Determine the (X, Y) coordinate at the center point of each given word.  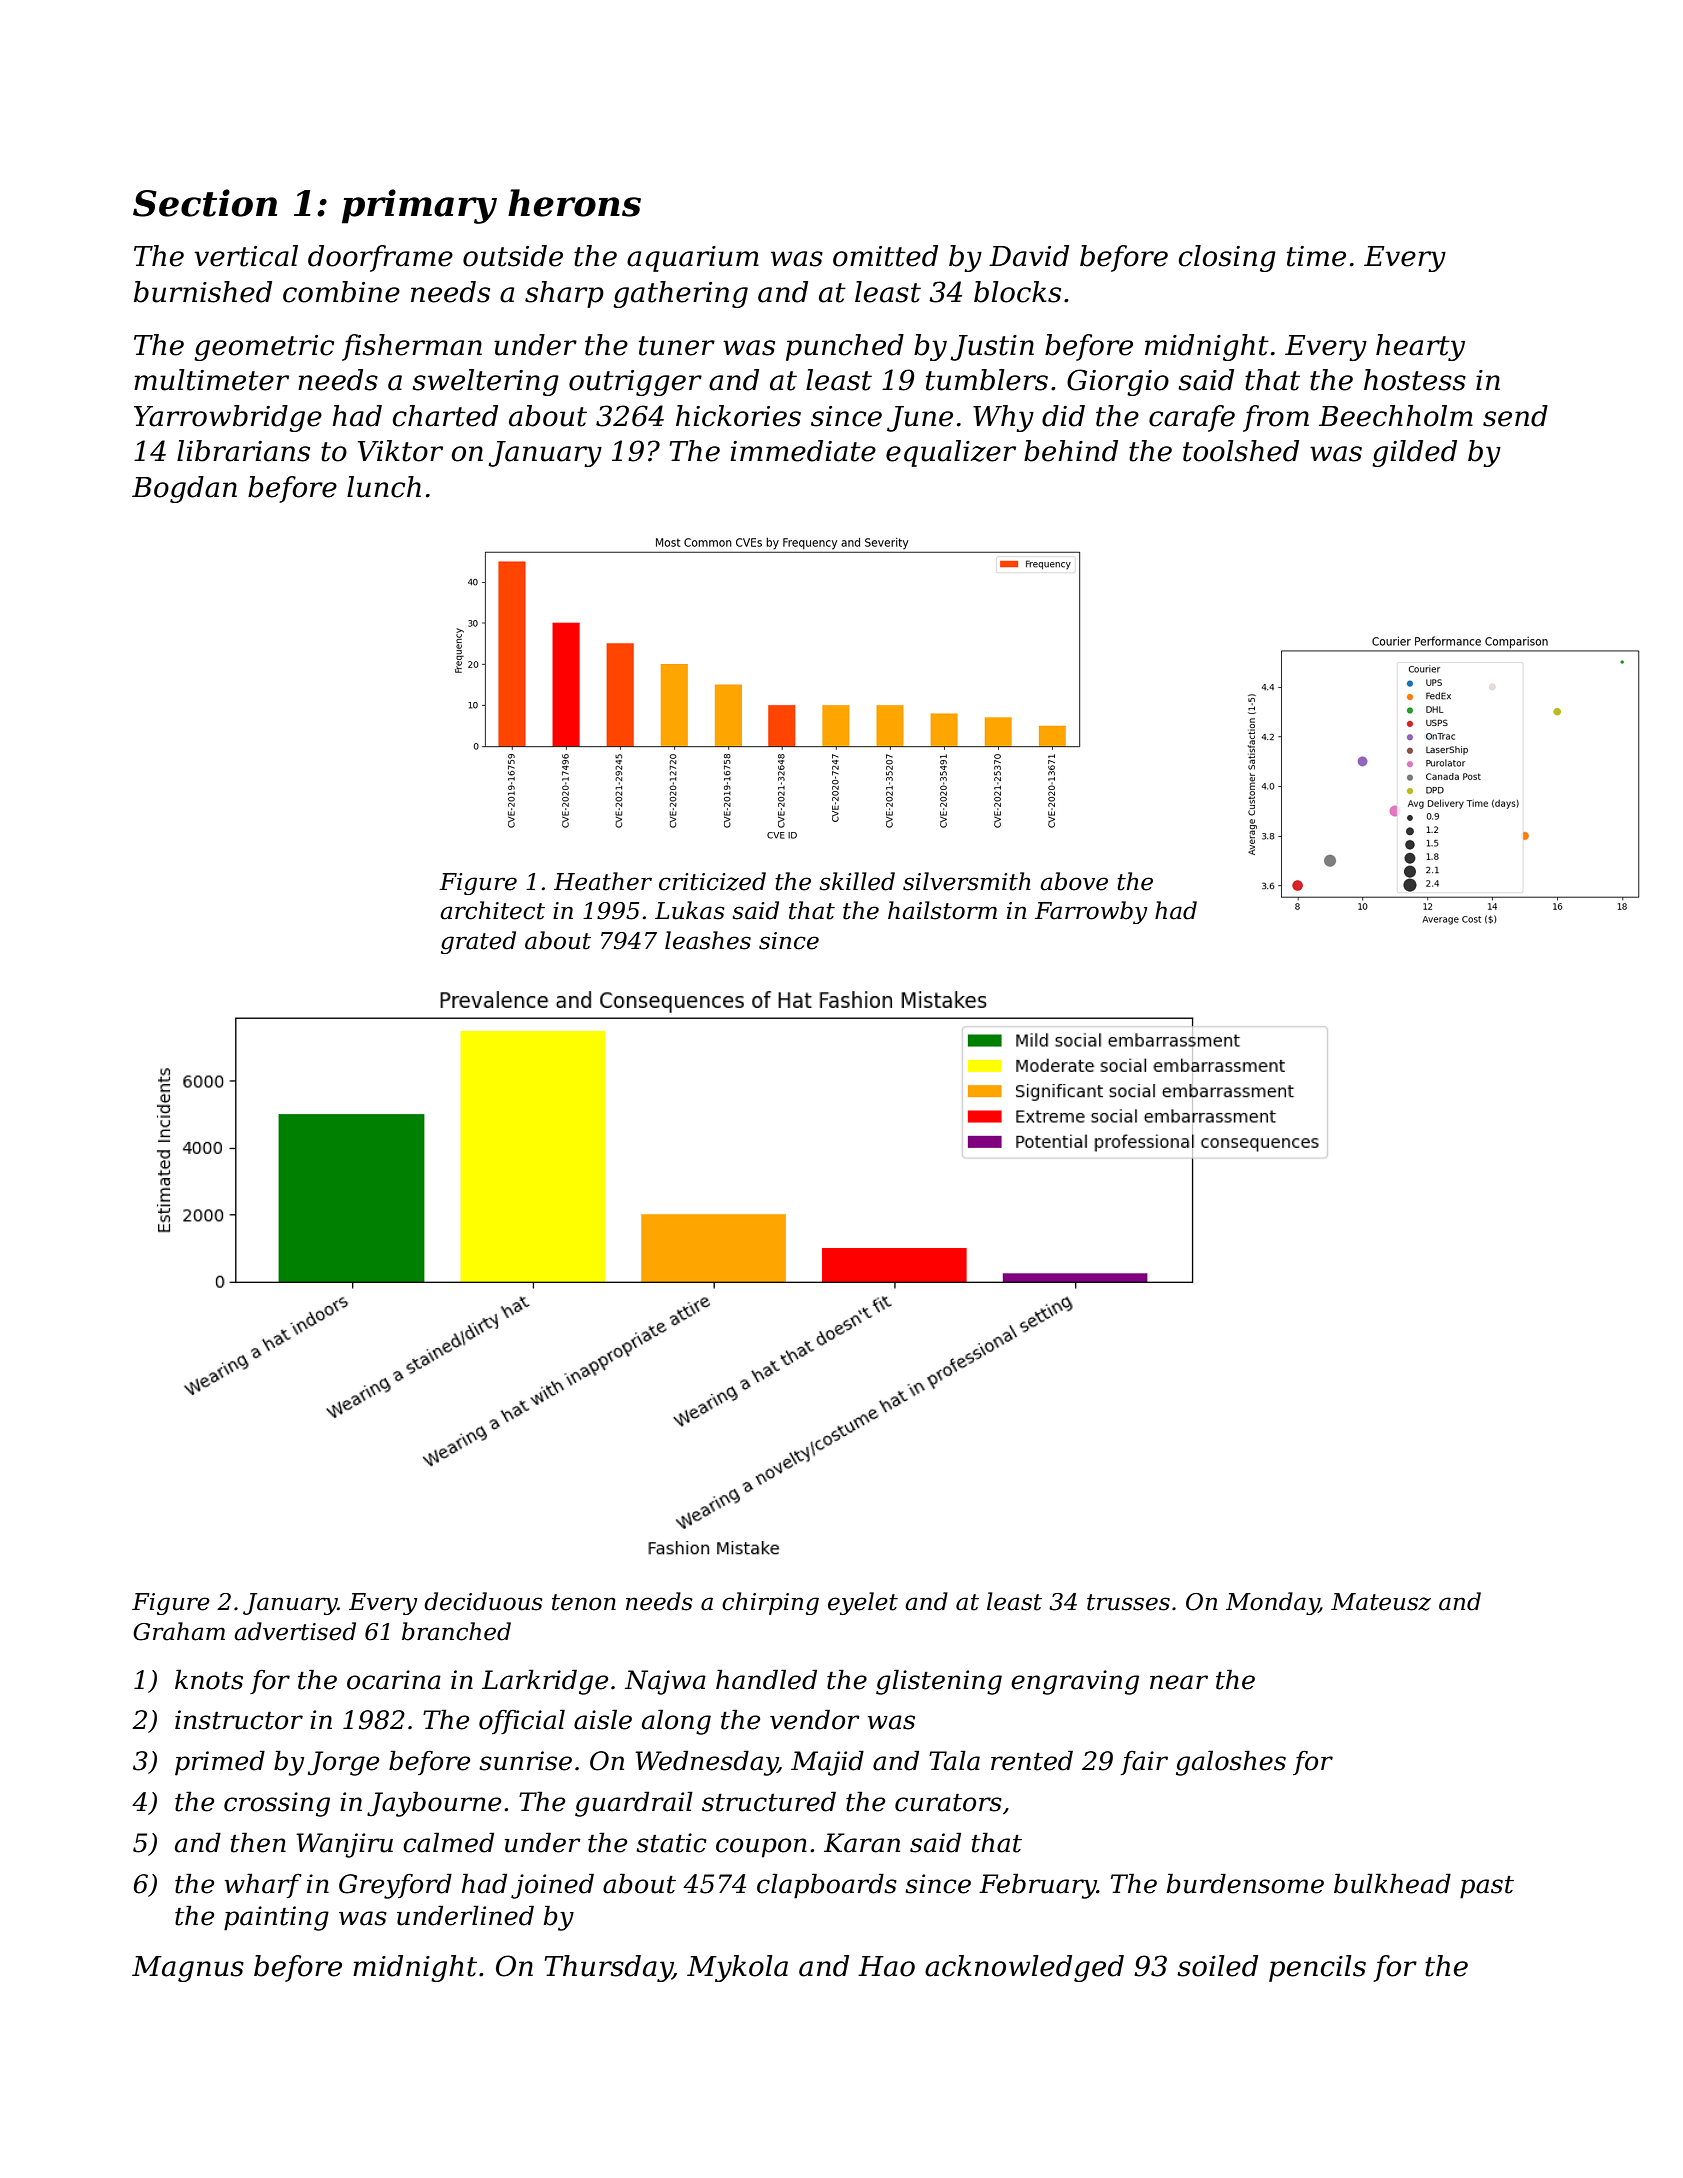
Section (205, 203)
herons (574, 203)
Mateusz (1381, 1602)
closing (1227, 258)
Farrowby (1091, 912)
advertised (295, 1631)
